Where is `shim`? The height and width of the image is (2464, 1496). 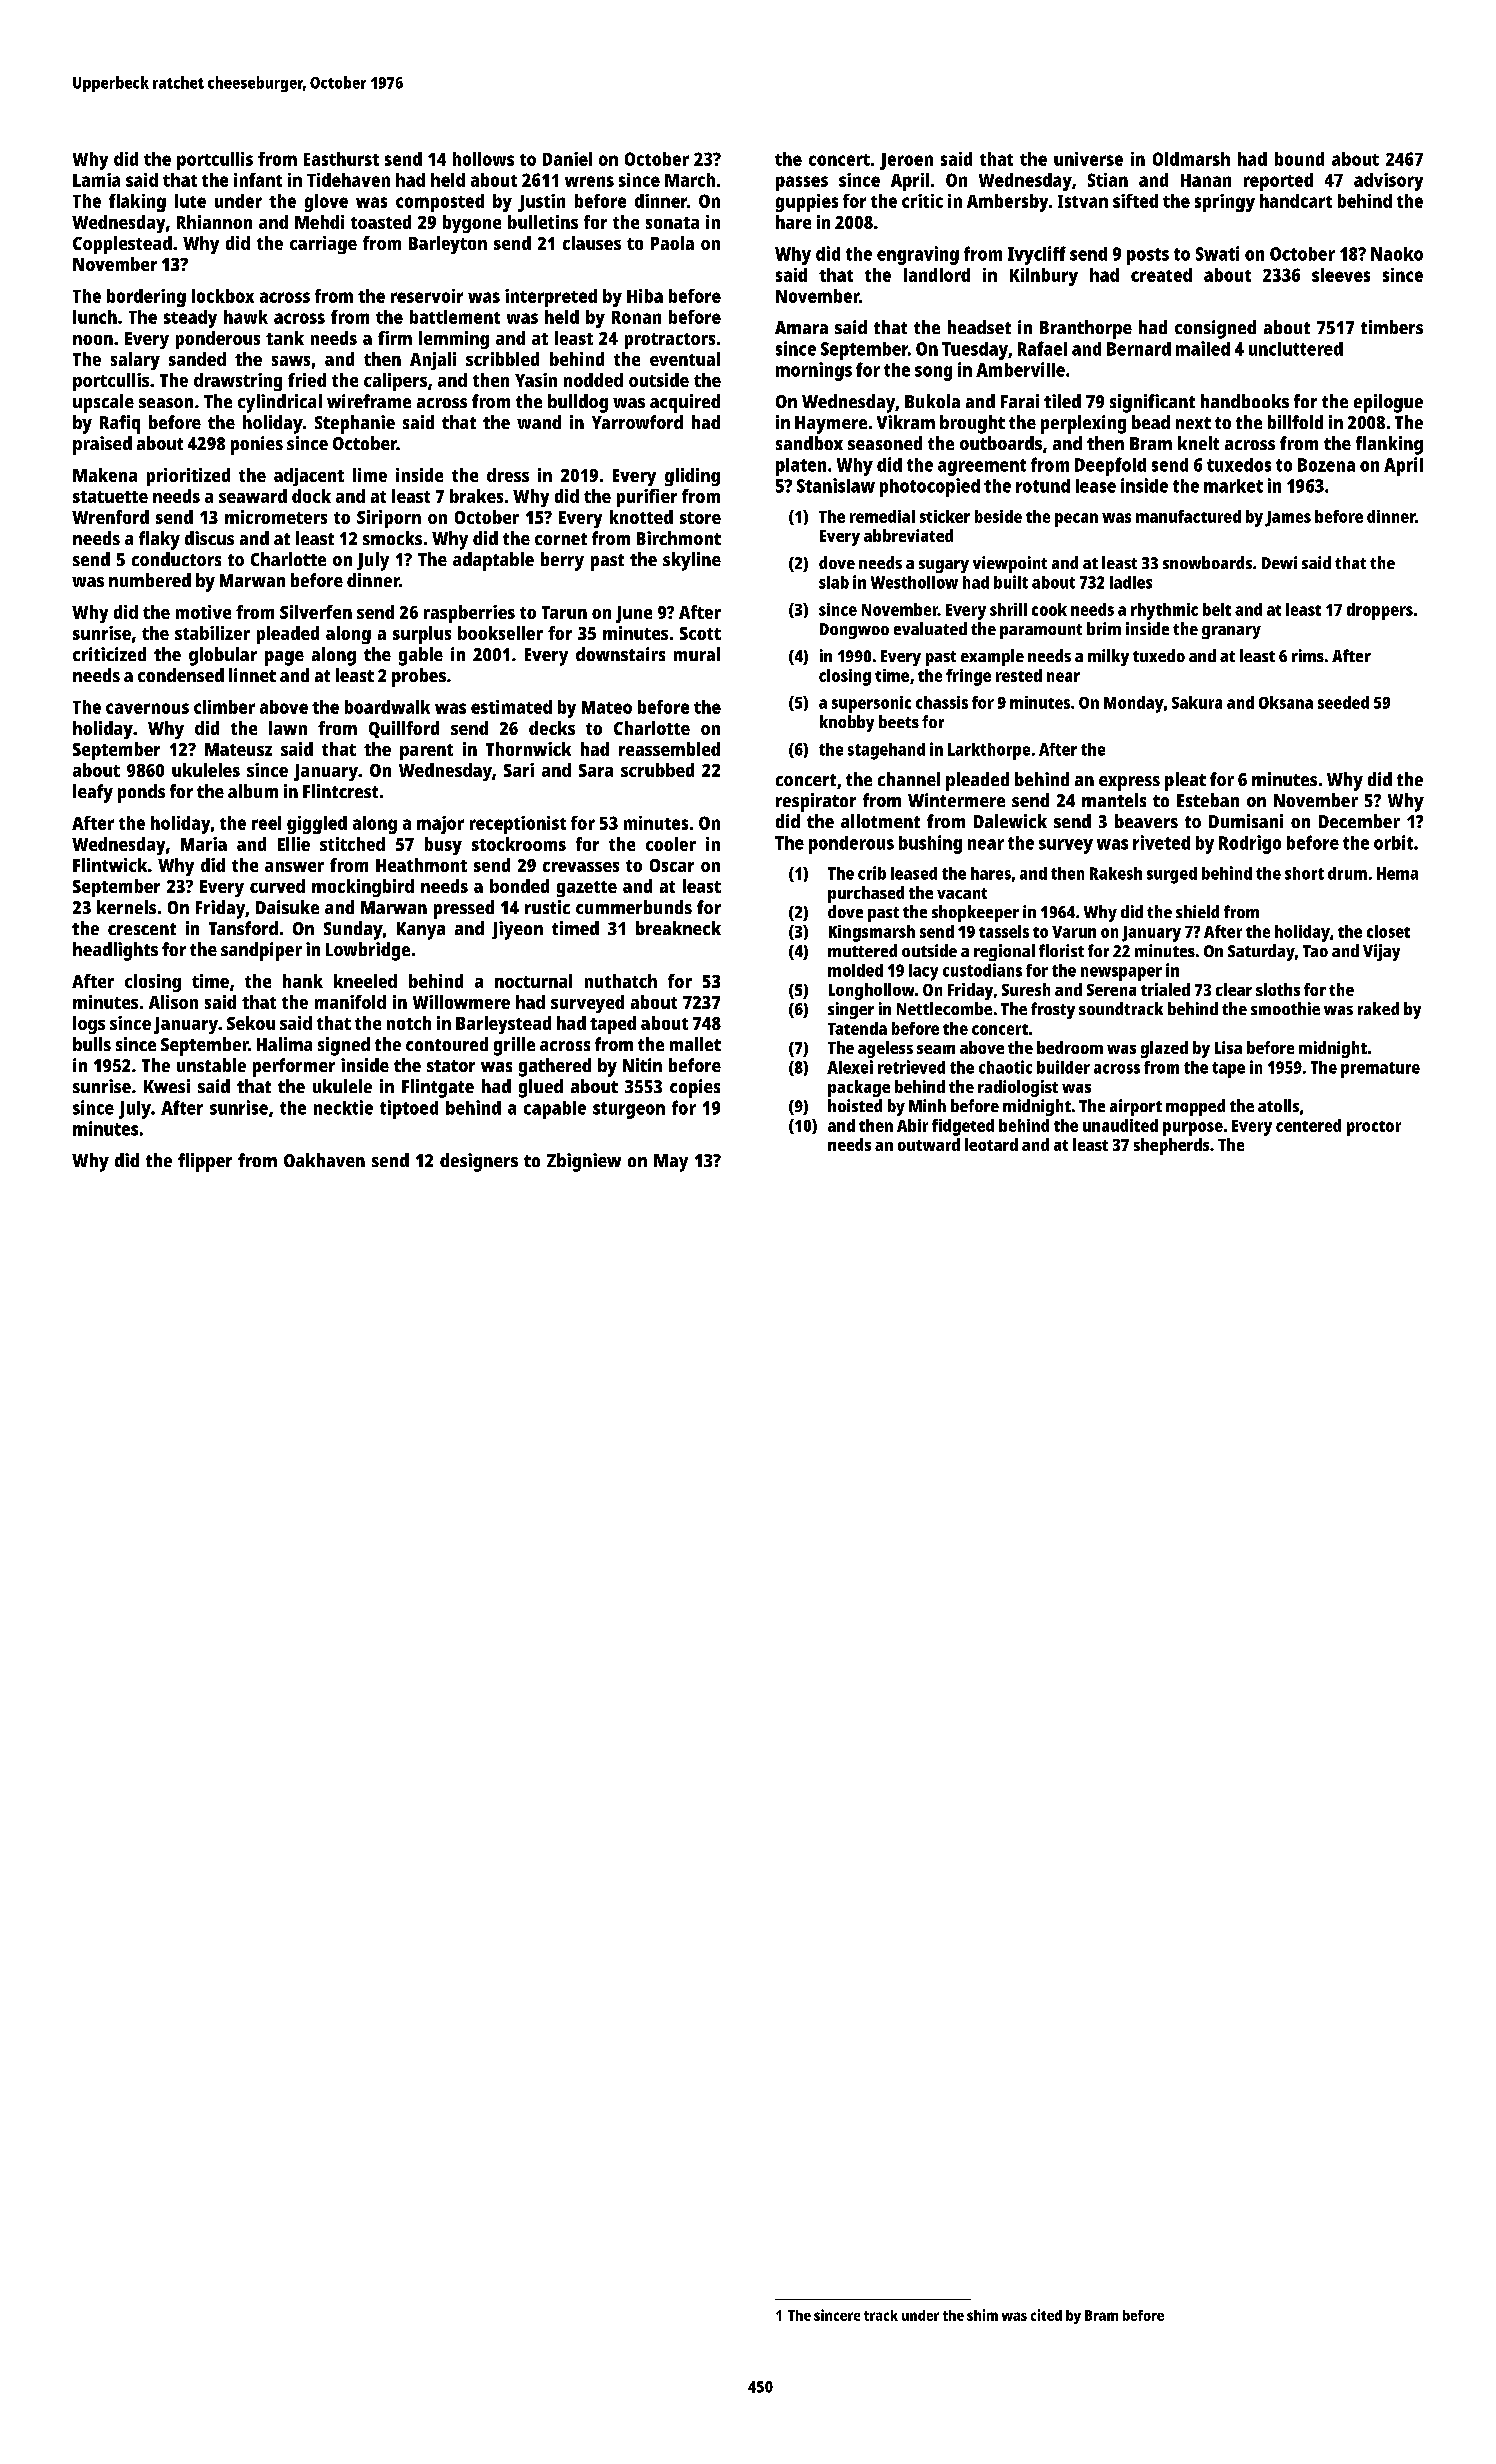
shim is located at coordinates (982, 2315).
